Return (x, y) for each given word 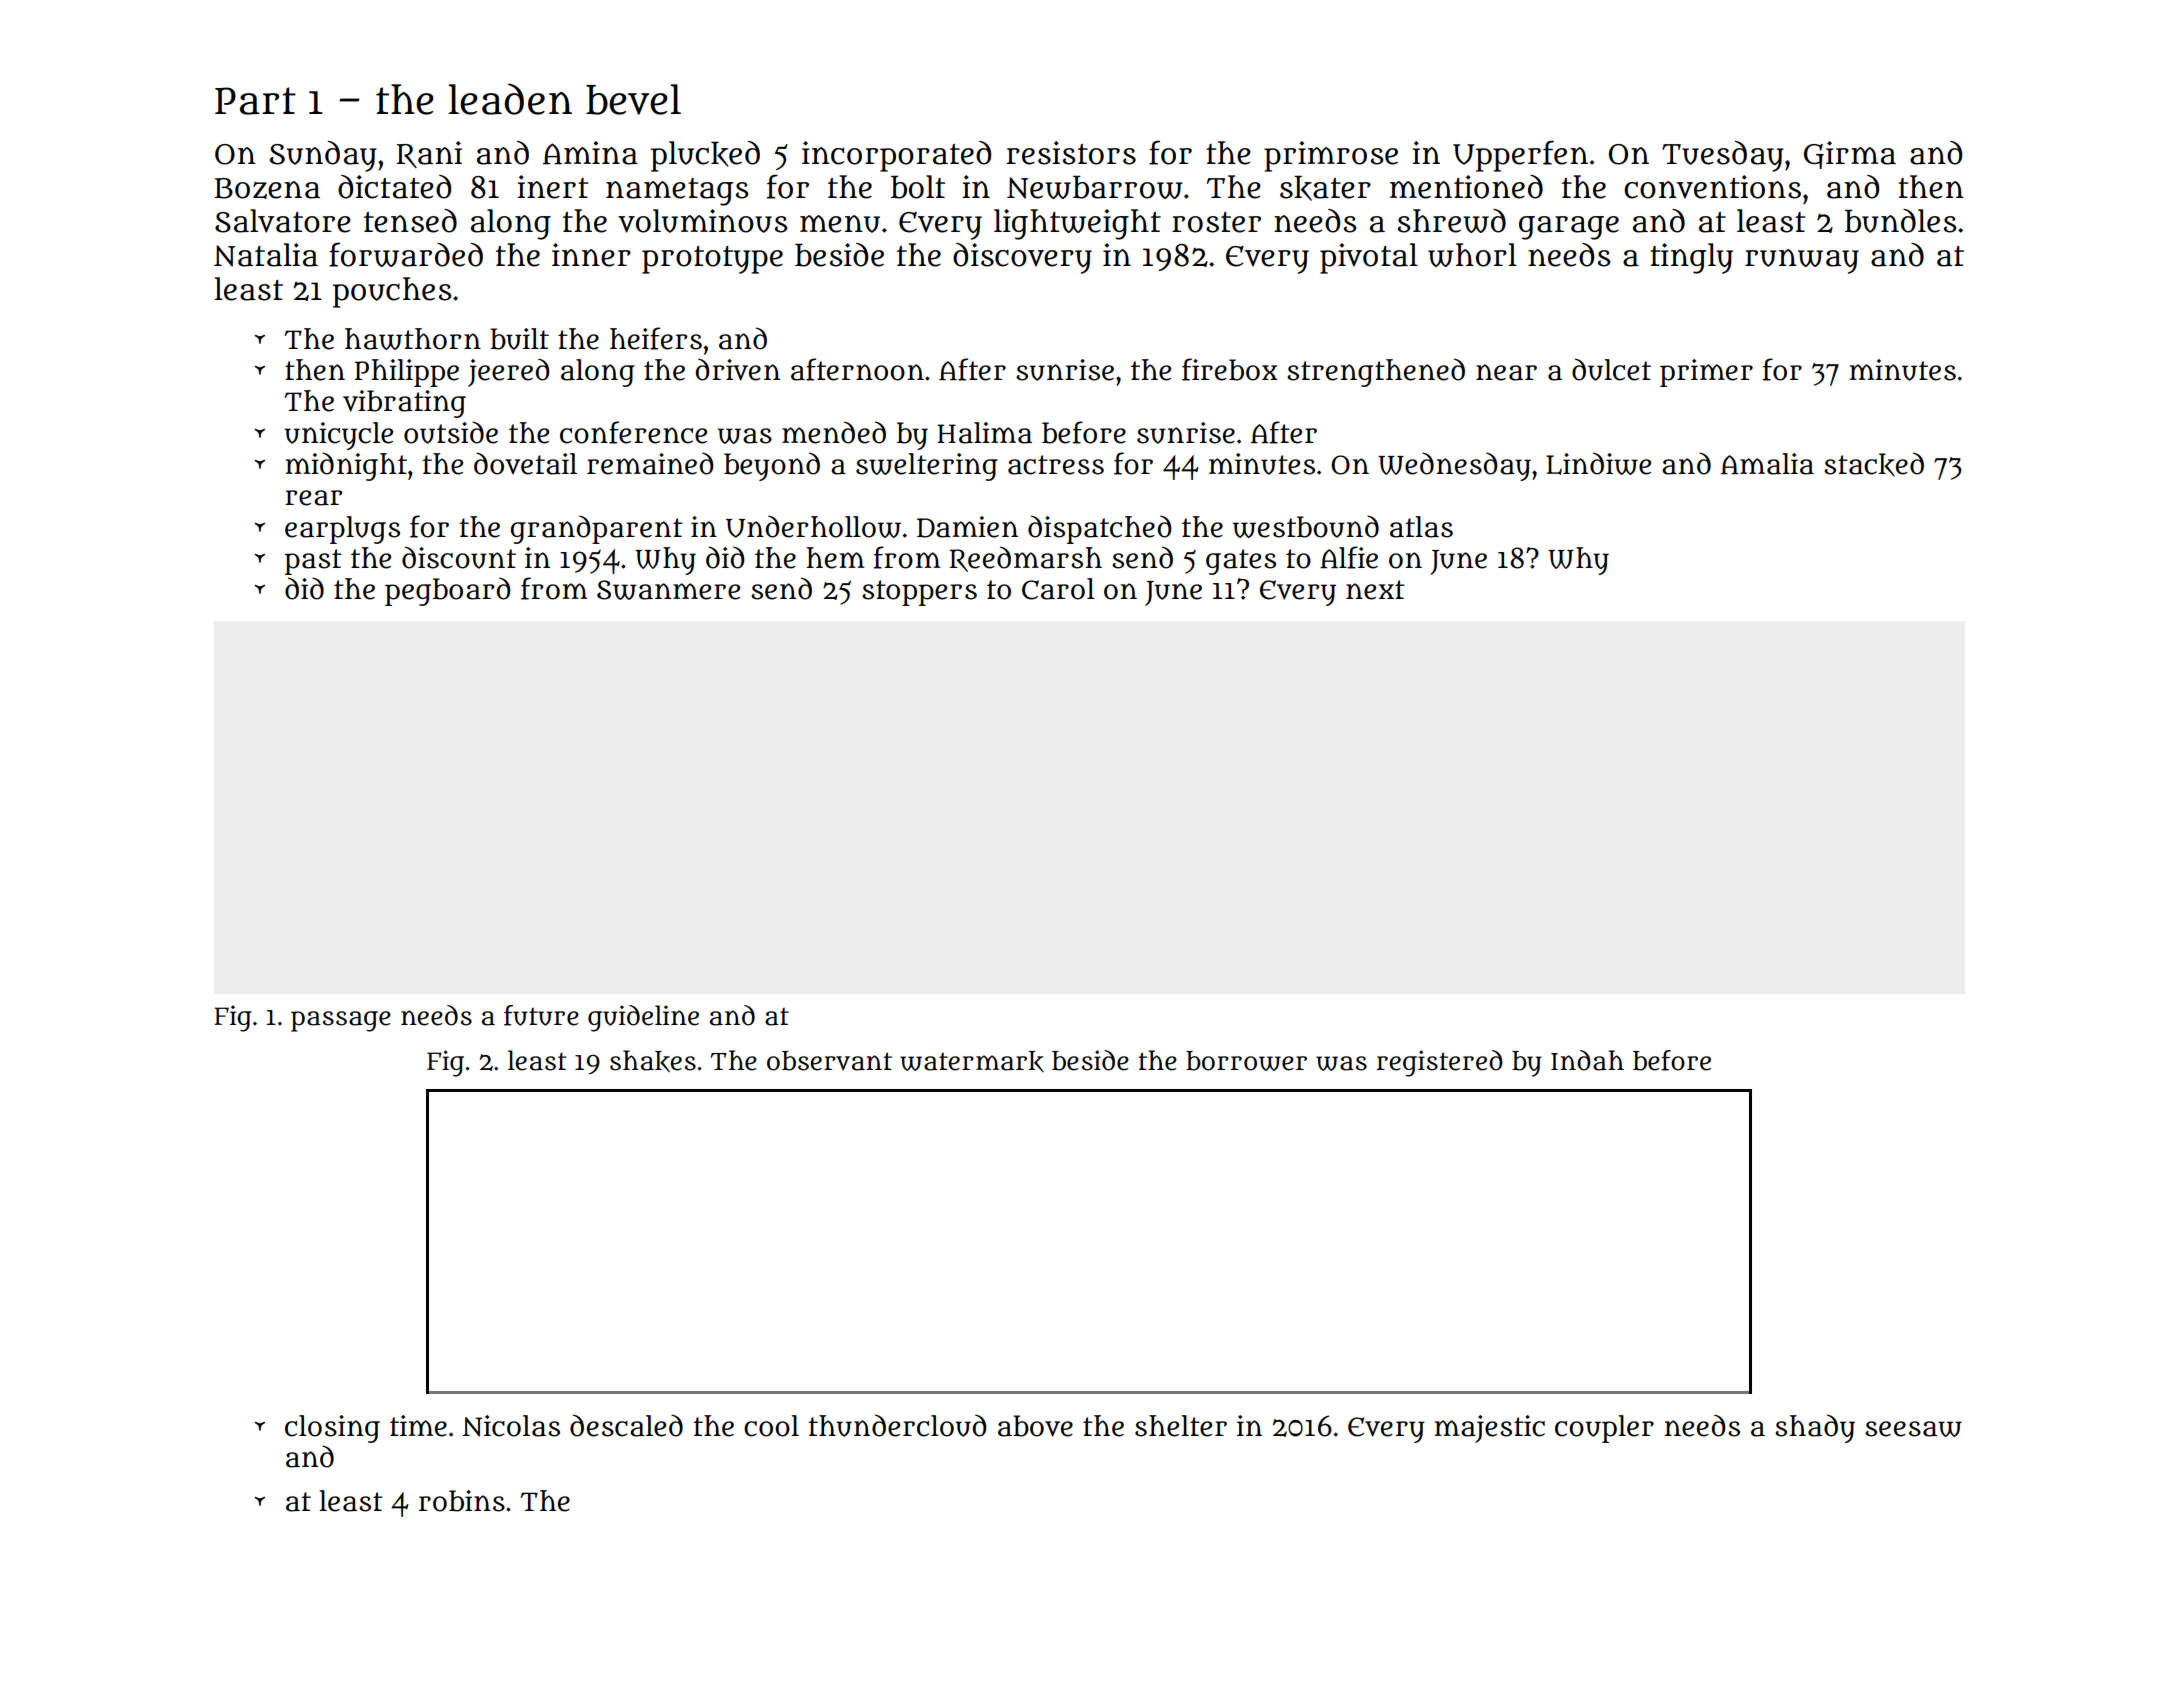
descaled (626, 1425)
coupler (1604, 1429)
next (1375, 590)
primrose (1331, 156)
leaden (510, 99)
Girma (1850, 155)
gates (1241, 562)
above (1035, 1426)
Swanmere (668, 590)
